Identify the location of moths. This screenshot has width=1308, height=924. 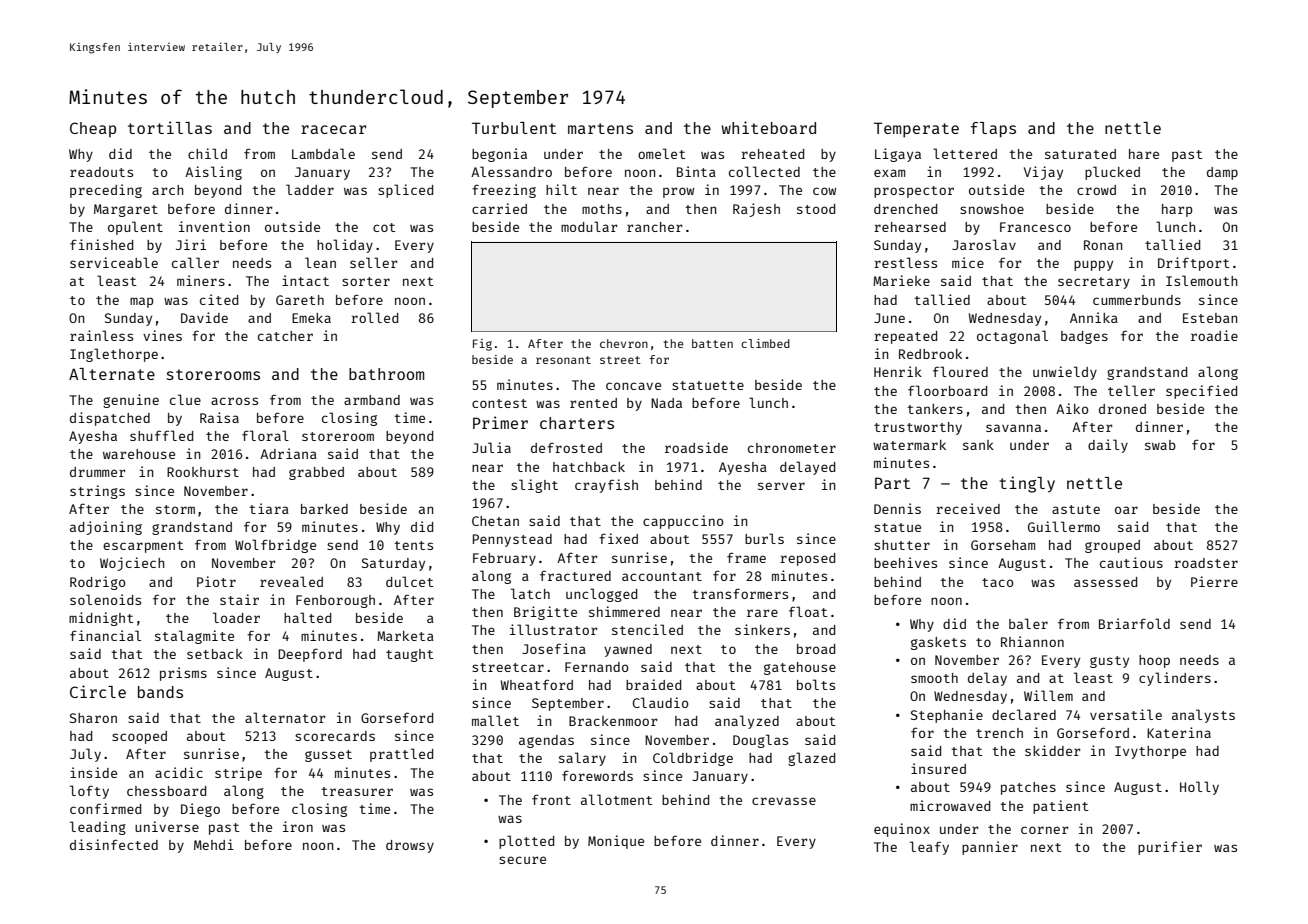
(602, 209).
